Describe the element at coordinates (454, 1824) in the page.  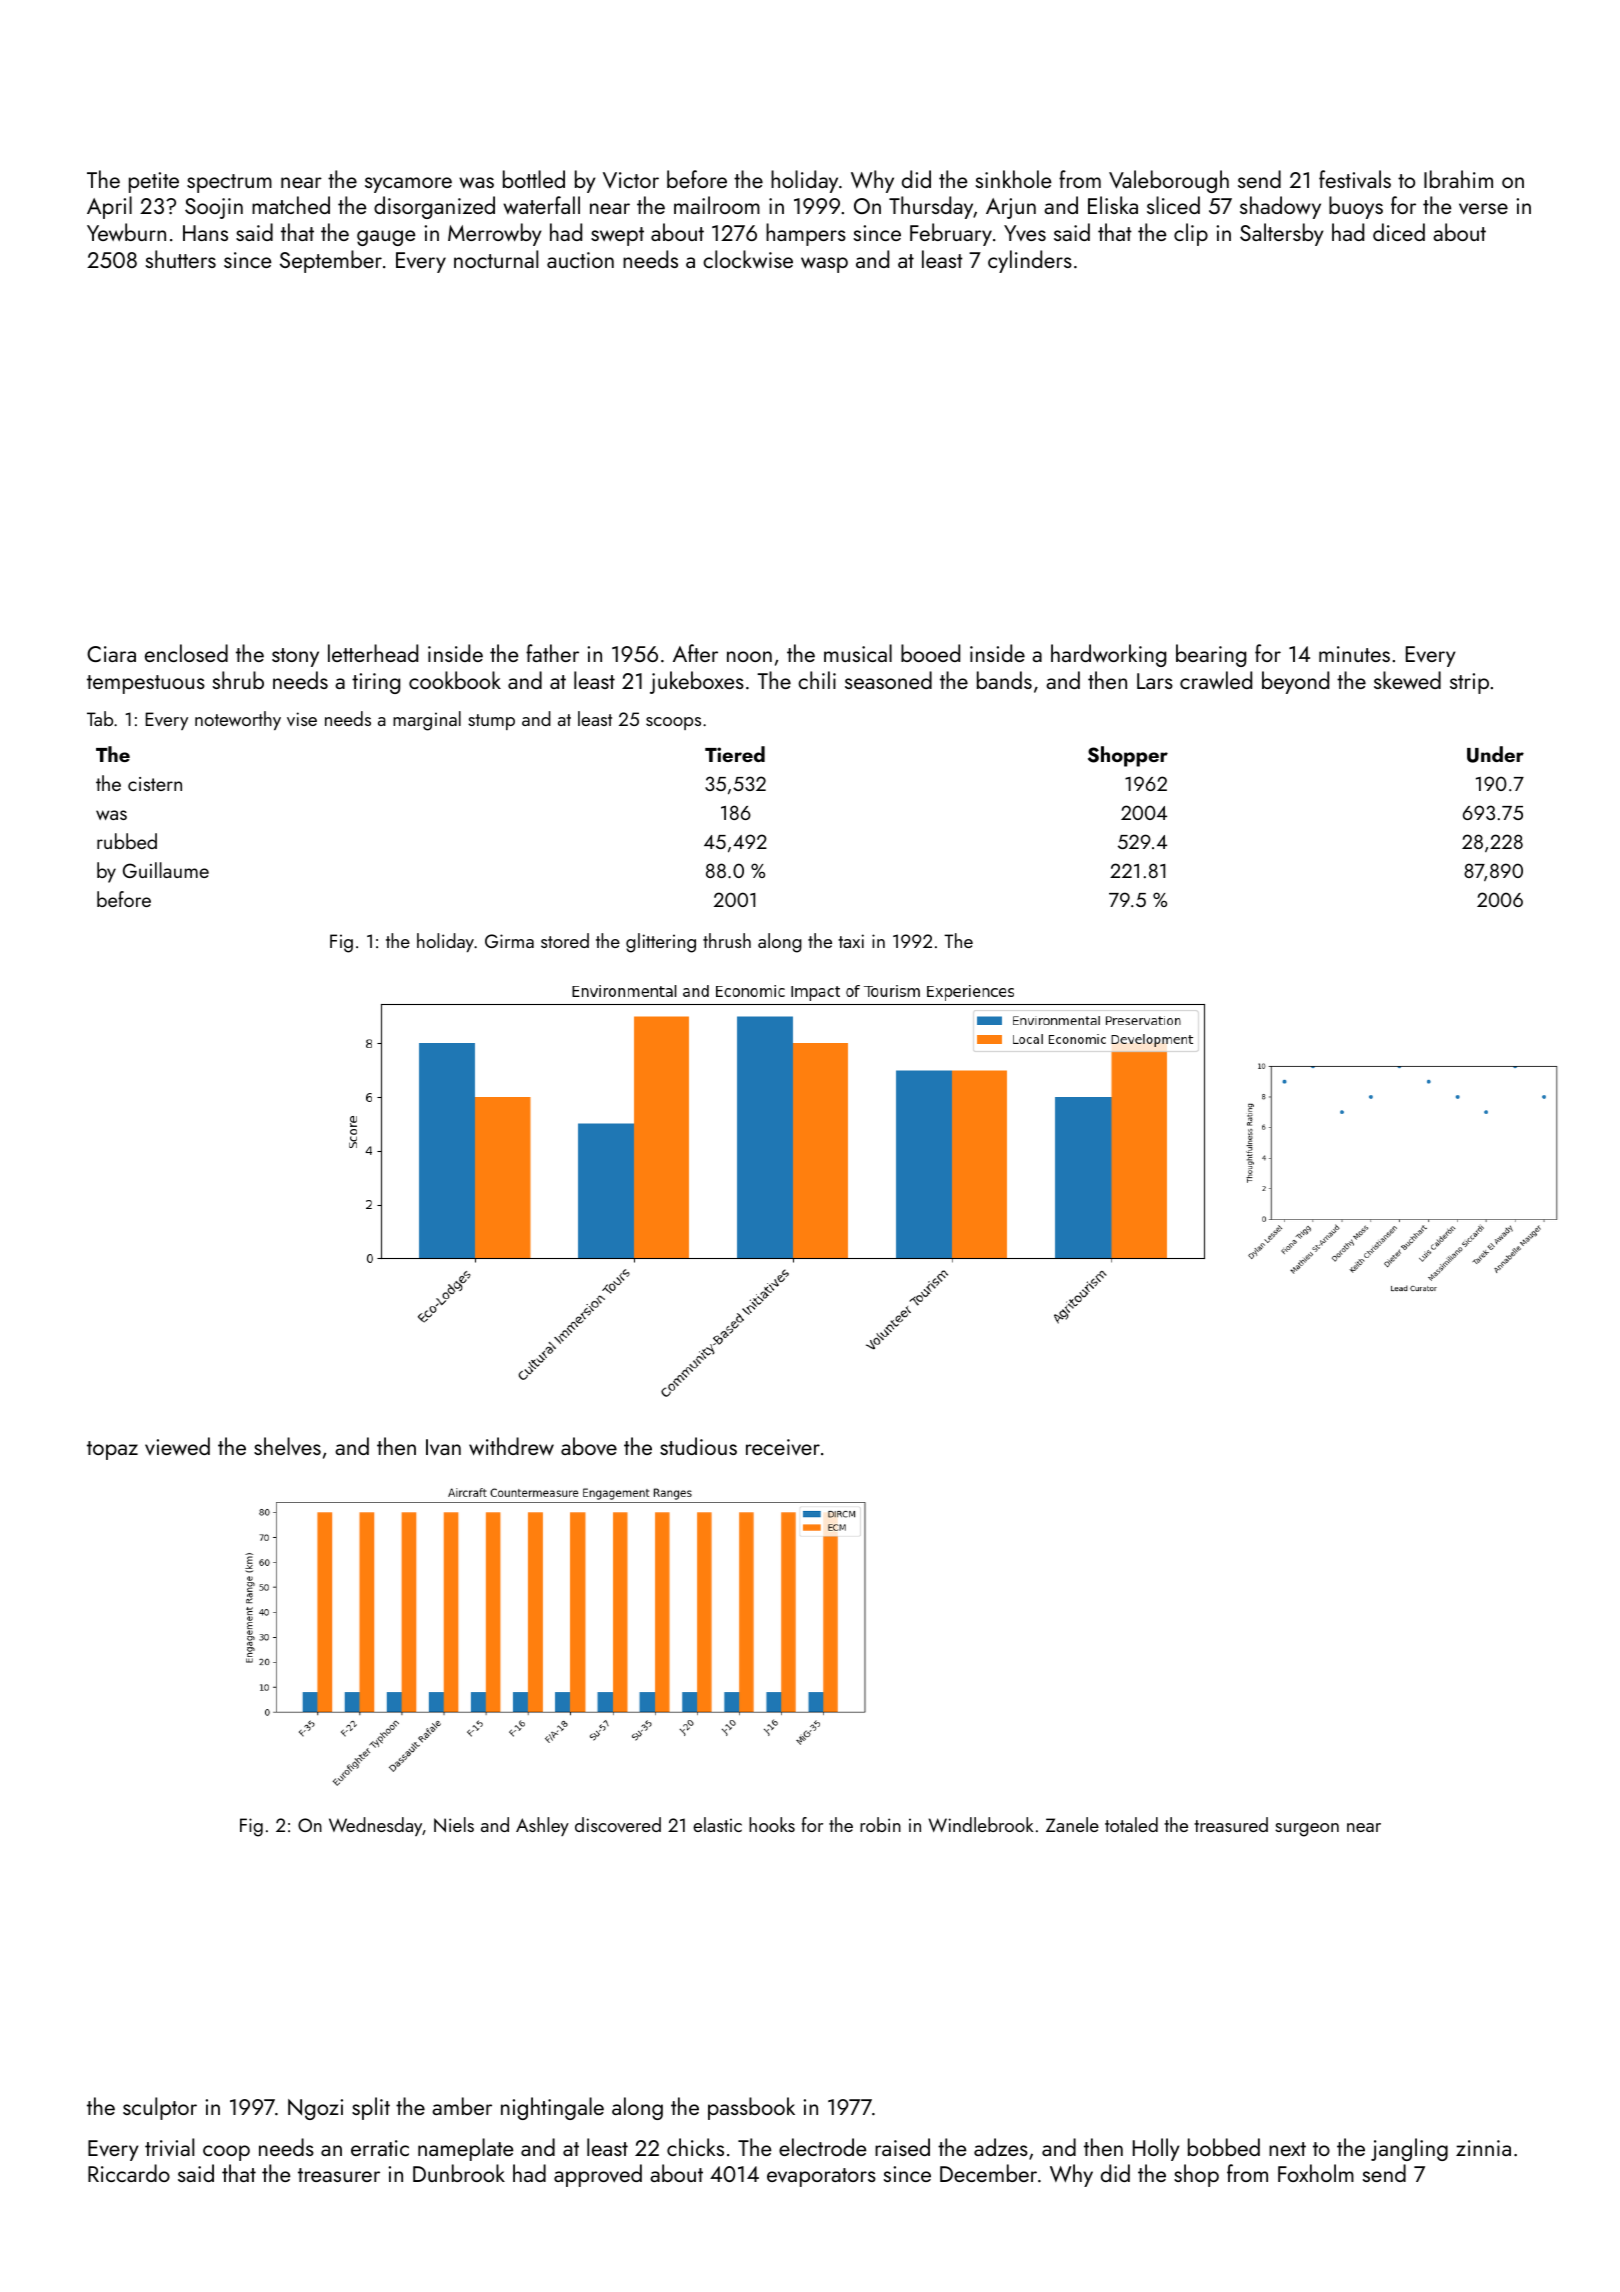
I see `Niels` at that location.
